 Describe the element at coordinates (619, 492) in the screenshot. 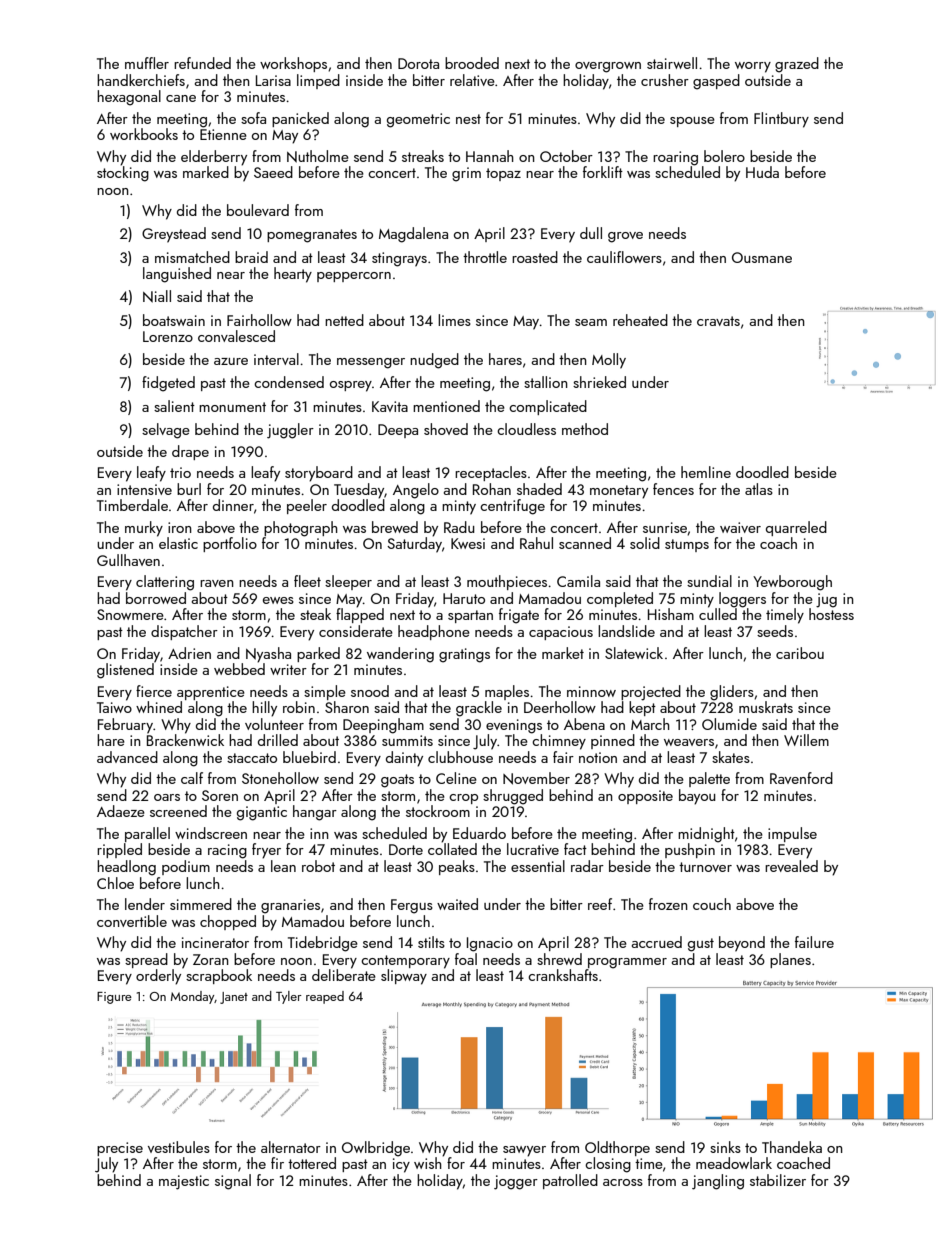

I see `monetary` at that location.
